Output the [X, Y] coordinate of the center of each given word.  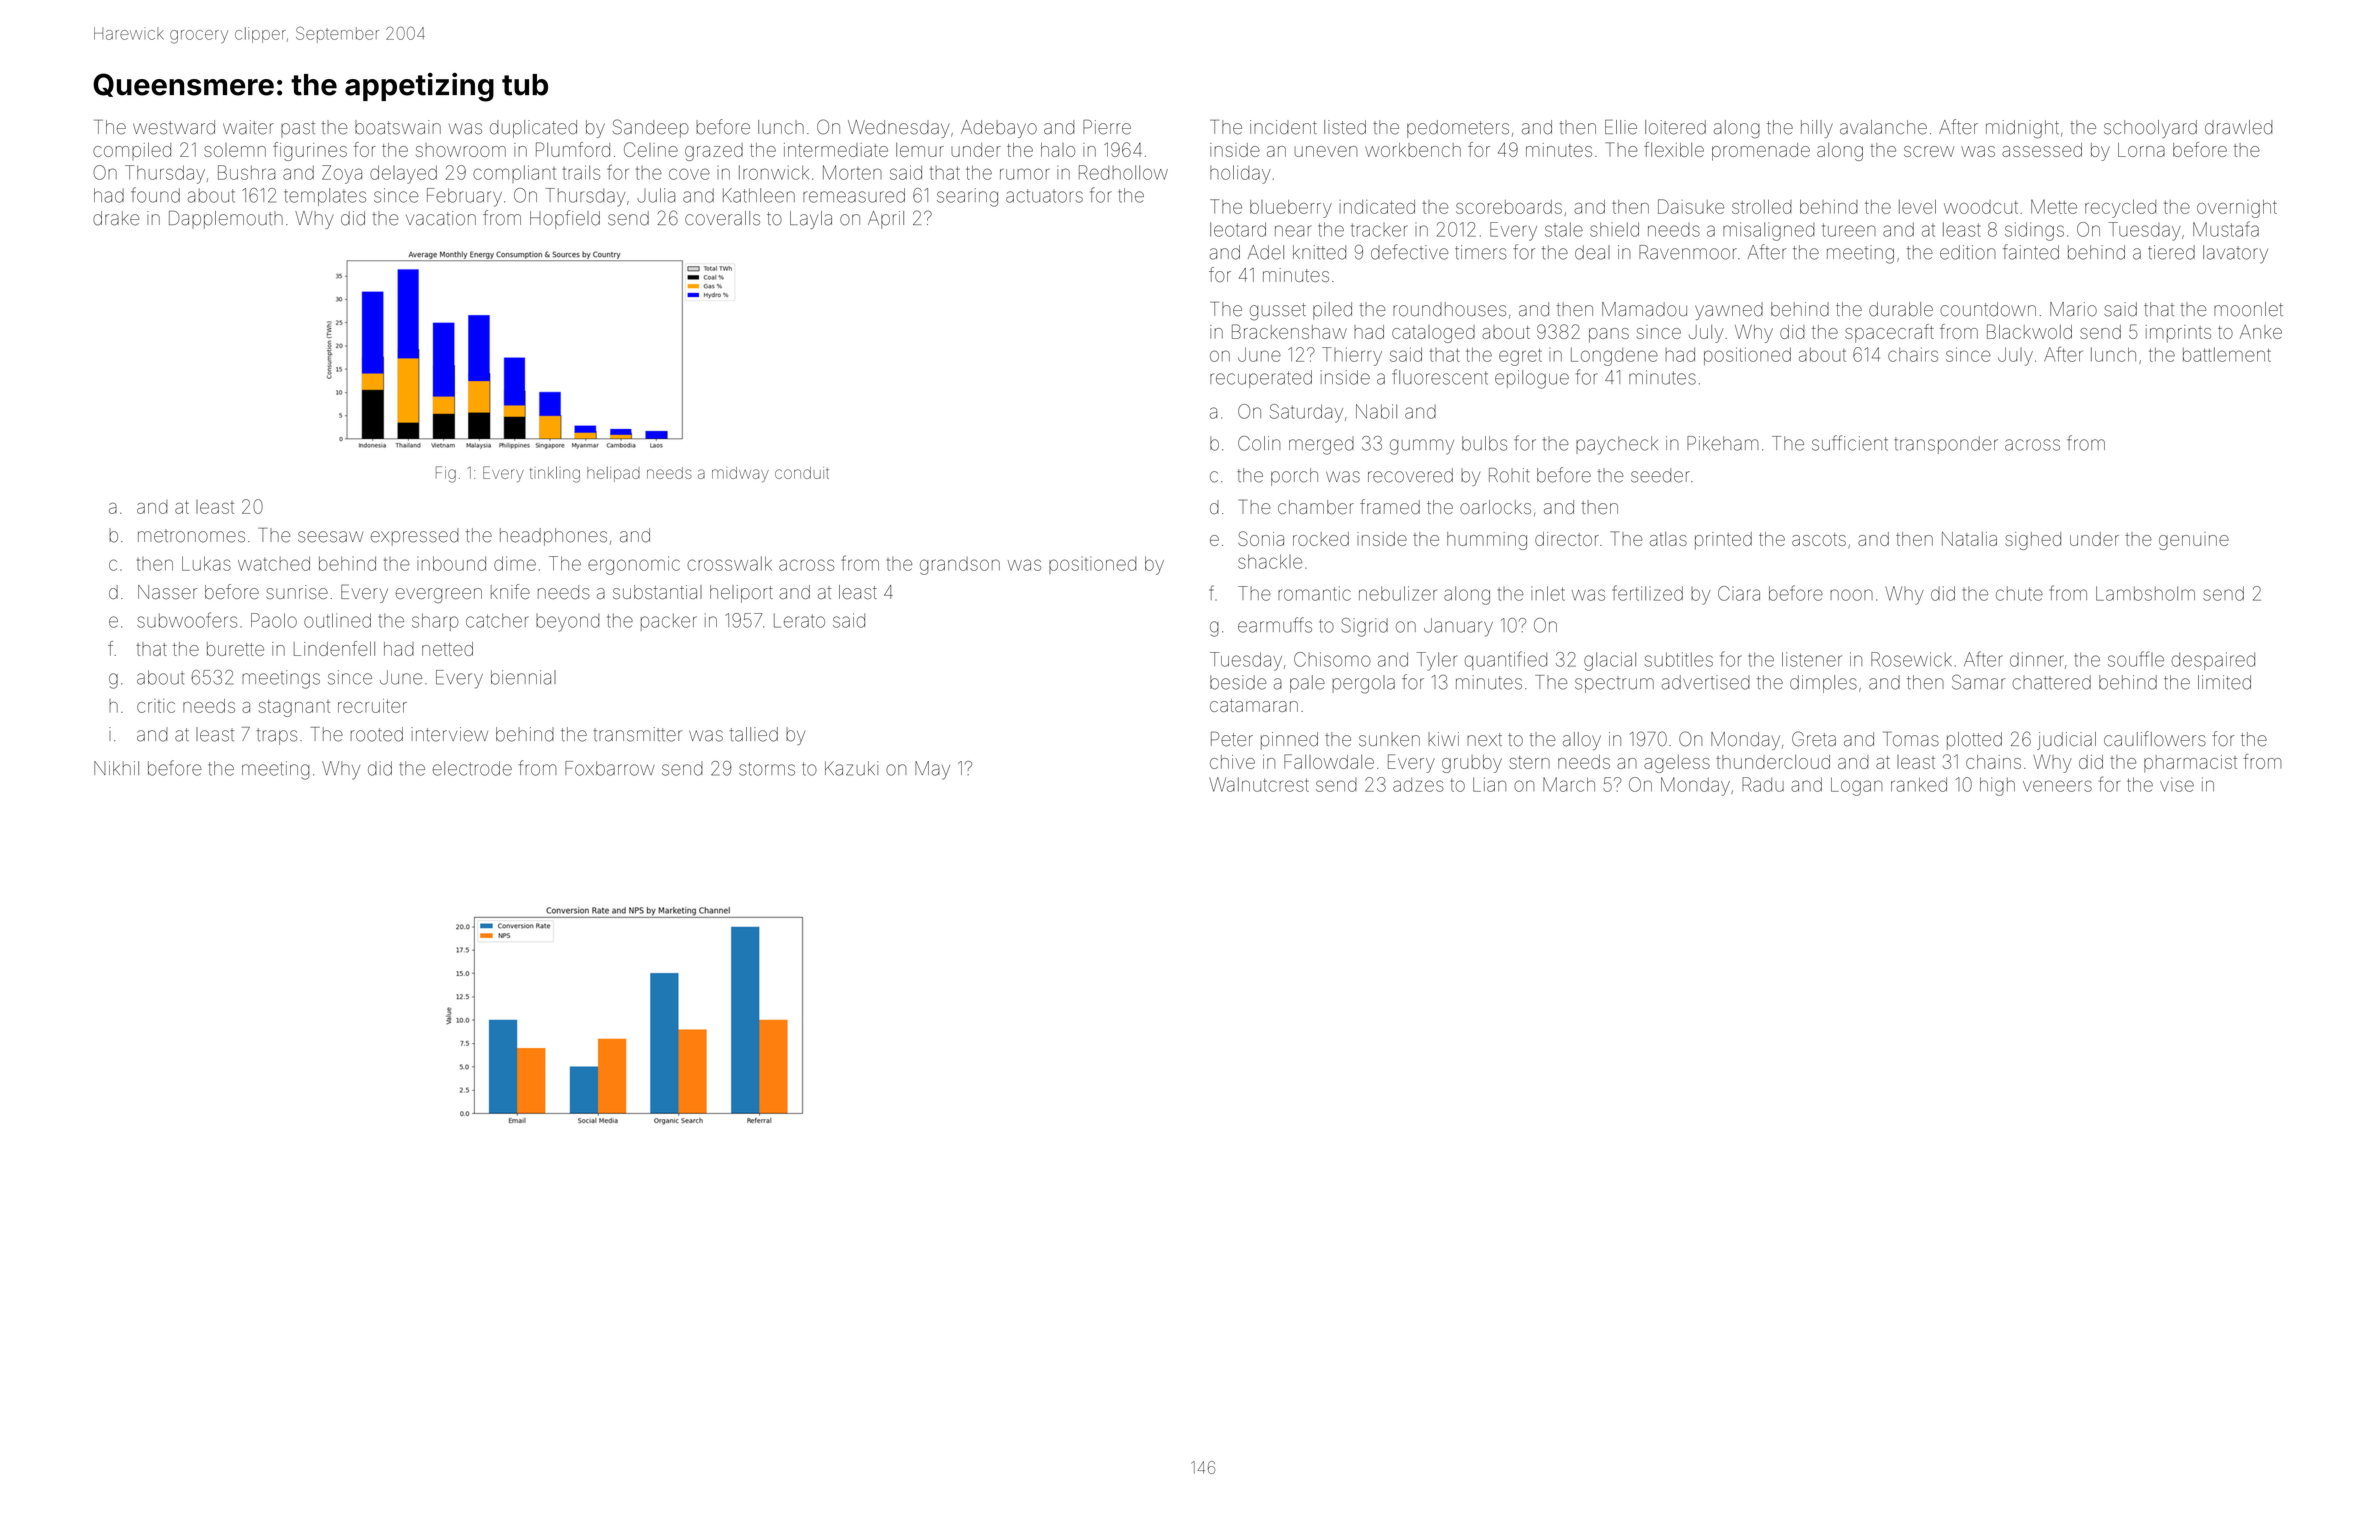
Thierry [1352, 356]
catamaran [1254, 705]
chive [1232, 762]
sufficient [1850, 443]
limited [2224, 682]
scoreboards [1509, 207]
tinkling [555, 475]
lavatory [2235, 254]
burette [235, 649]
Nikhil [116, 768]
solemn [235, 150]
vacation [441, 218]
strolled [1762, 207]
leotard [1238, 229]
